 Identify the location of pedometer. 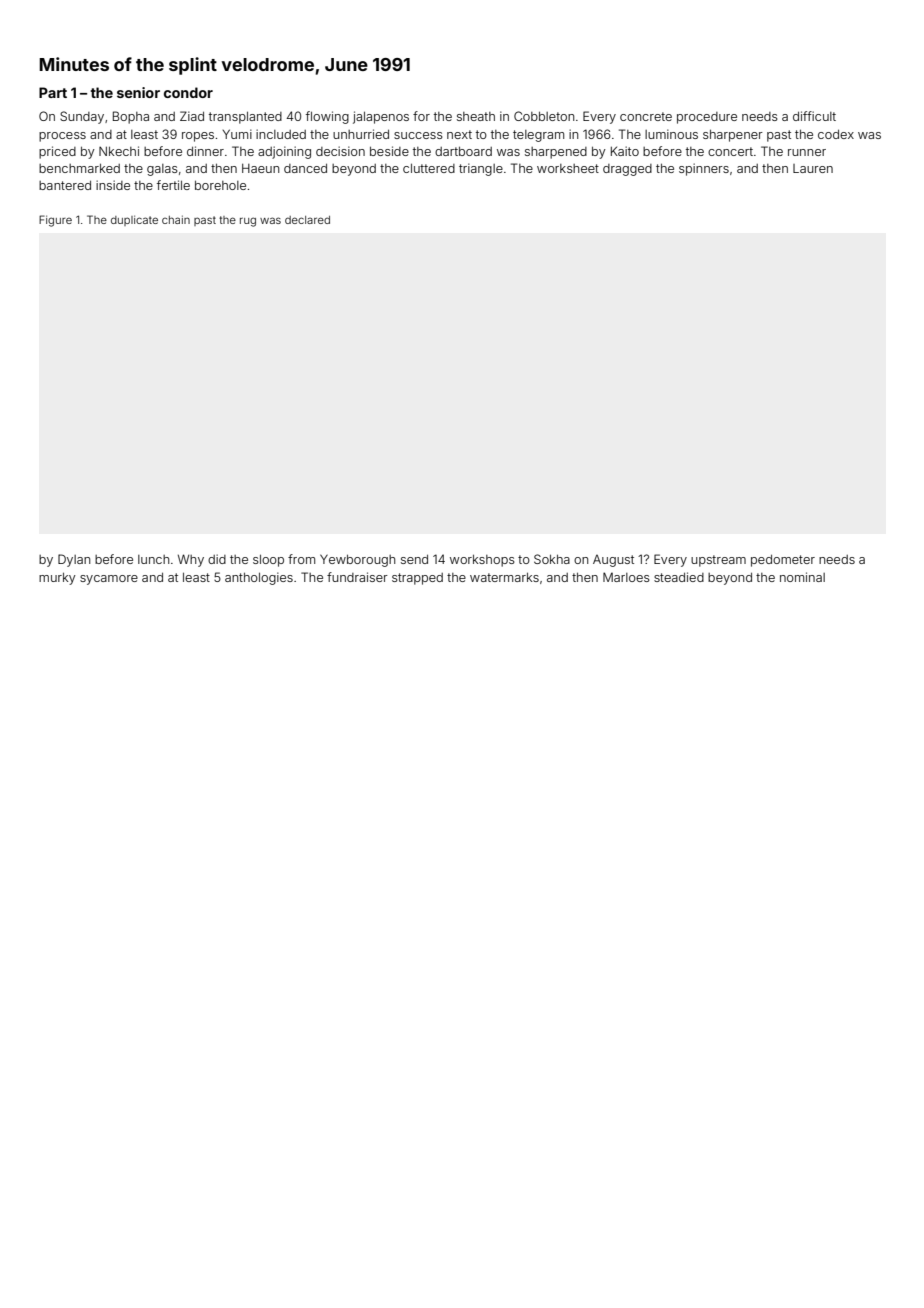
(783, 561).
